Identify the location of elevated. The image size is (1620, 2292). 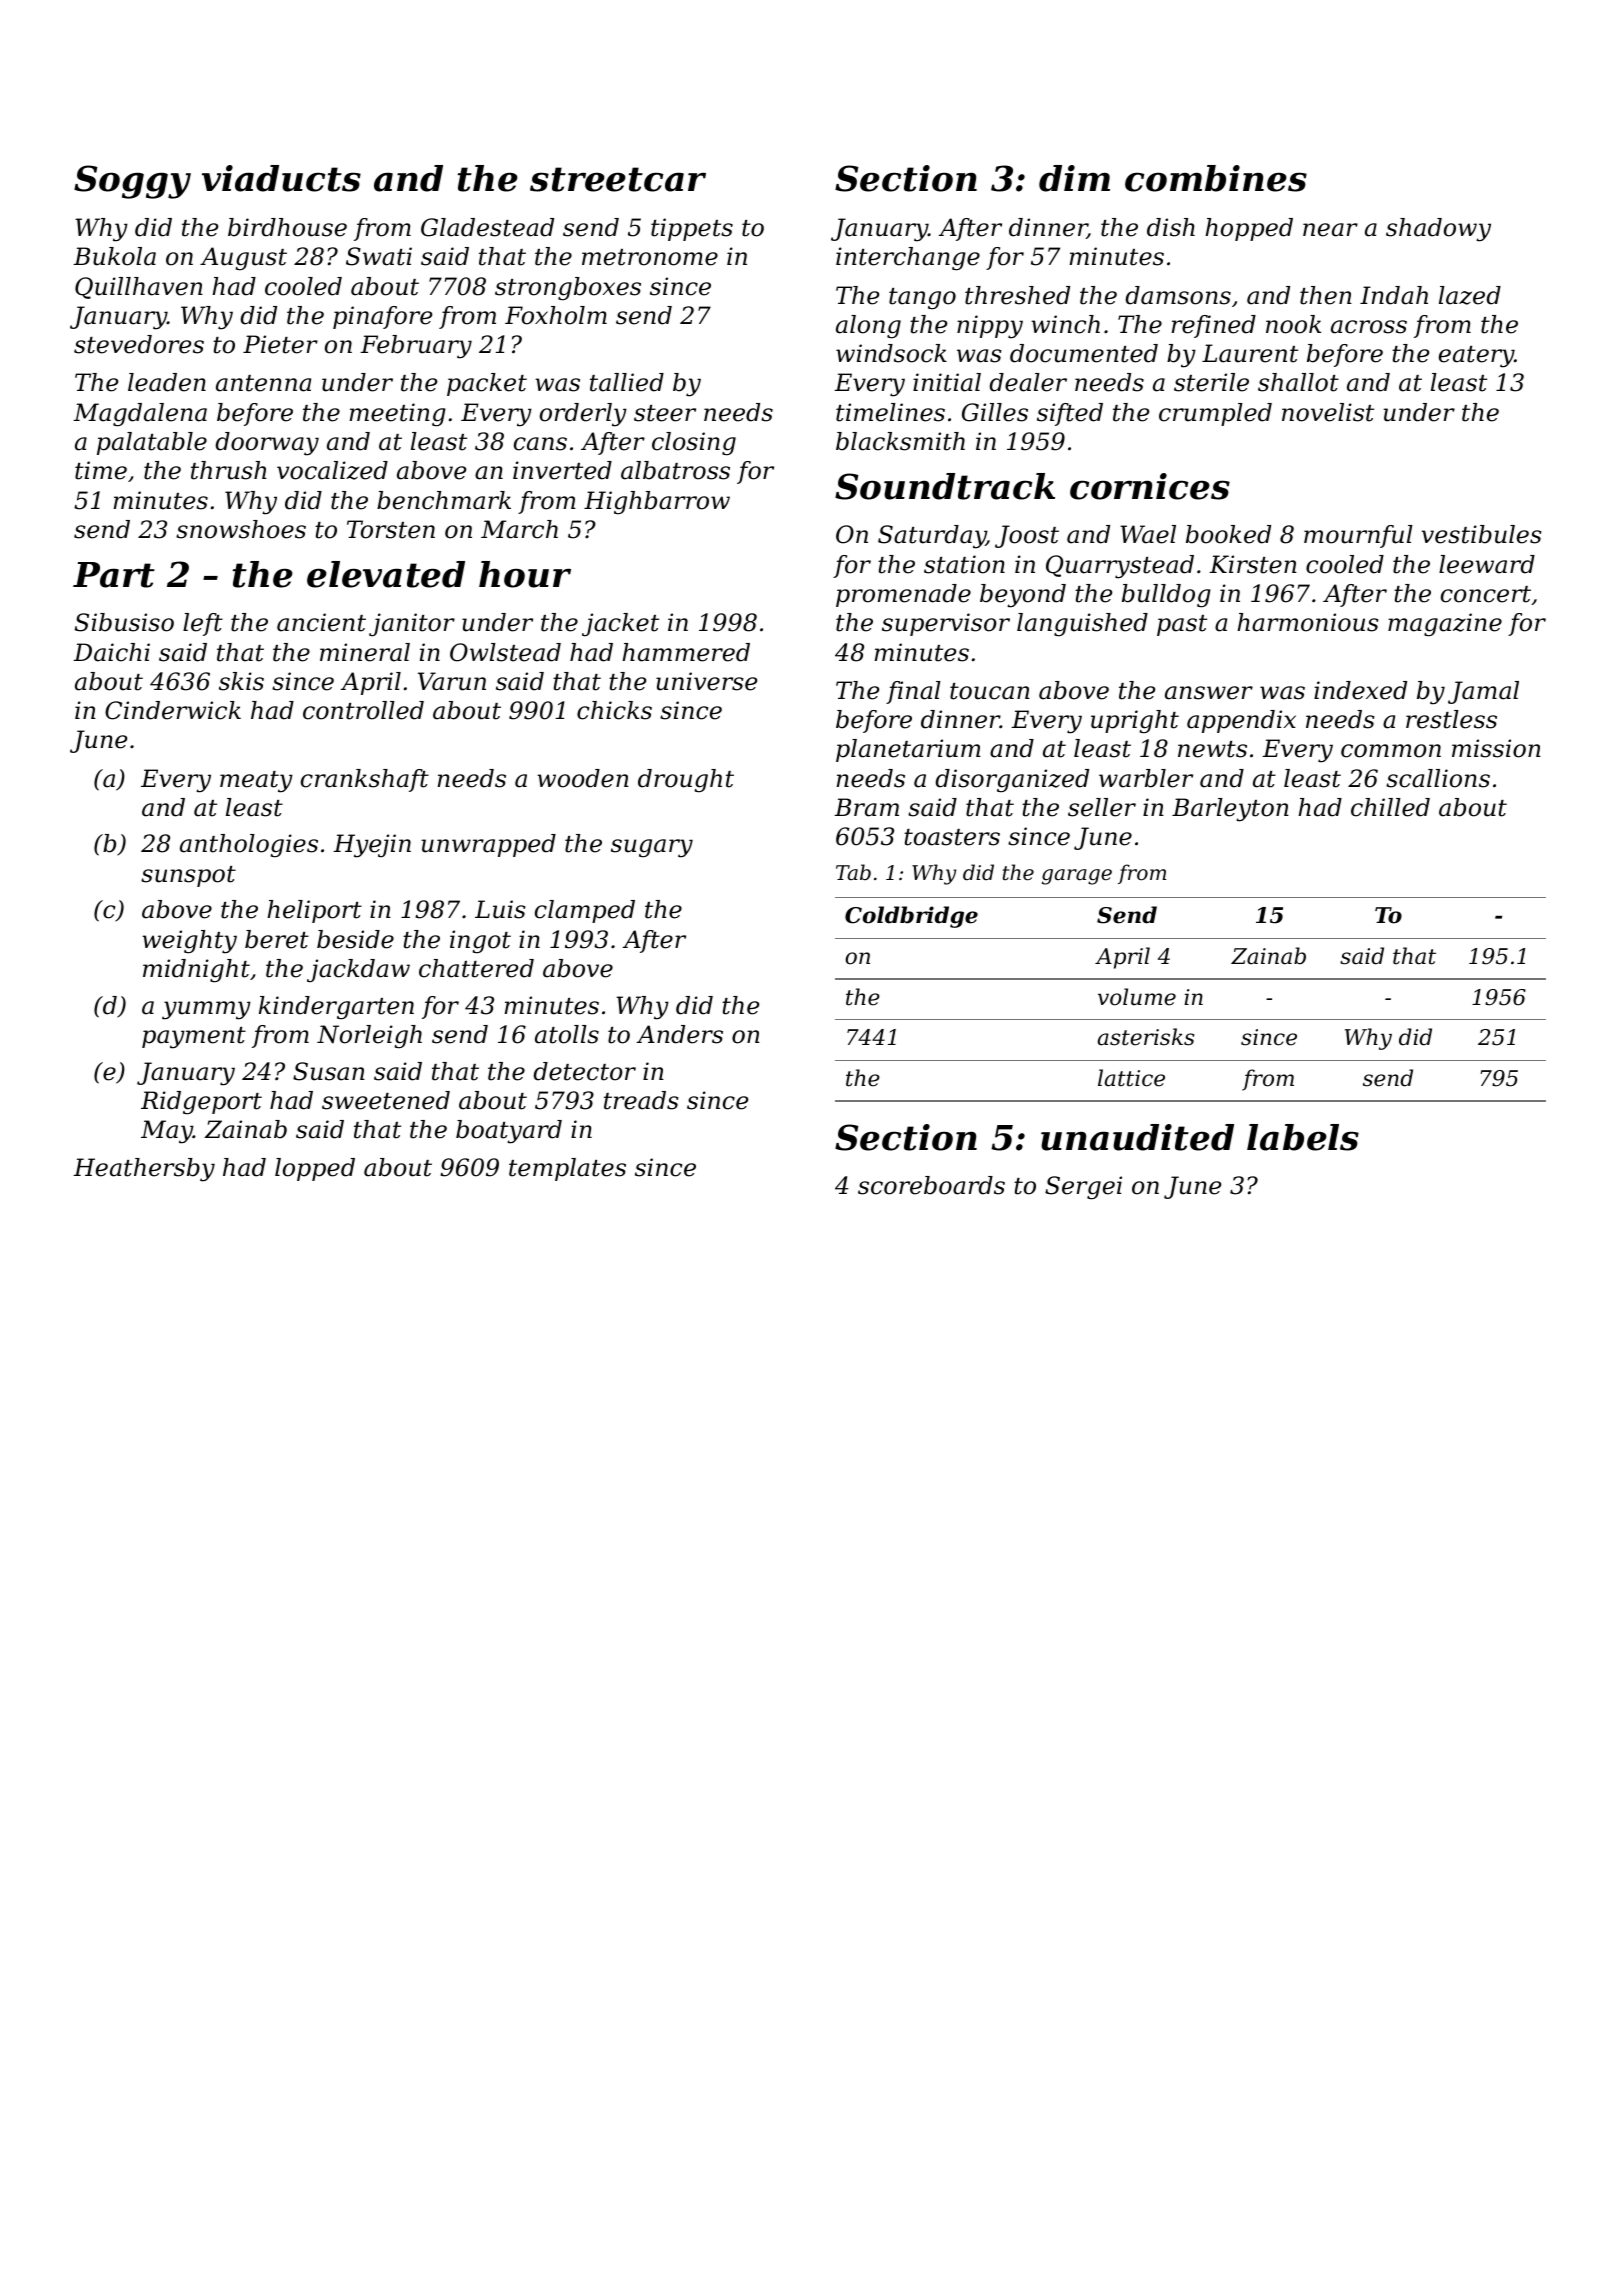
(386, 574).
